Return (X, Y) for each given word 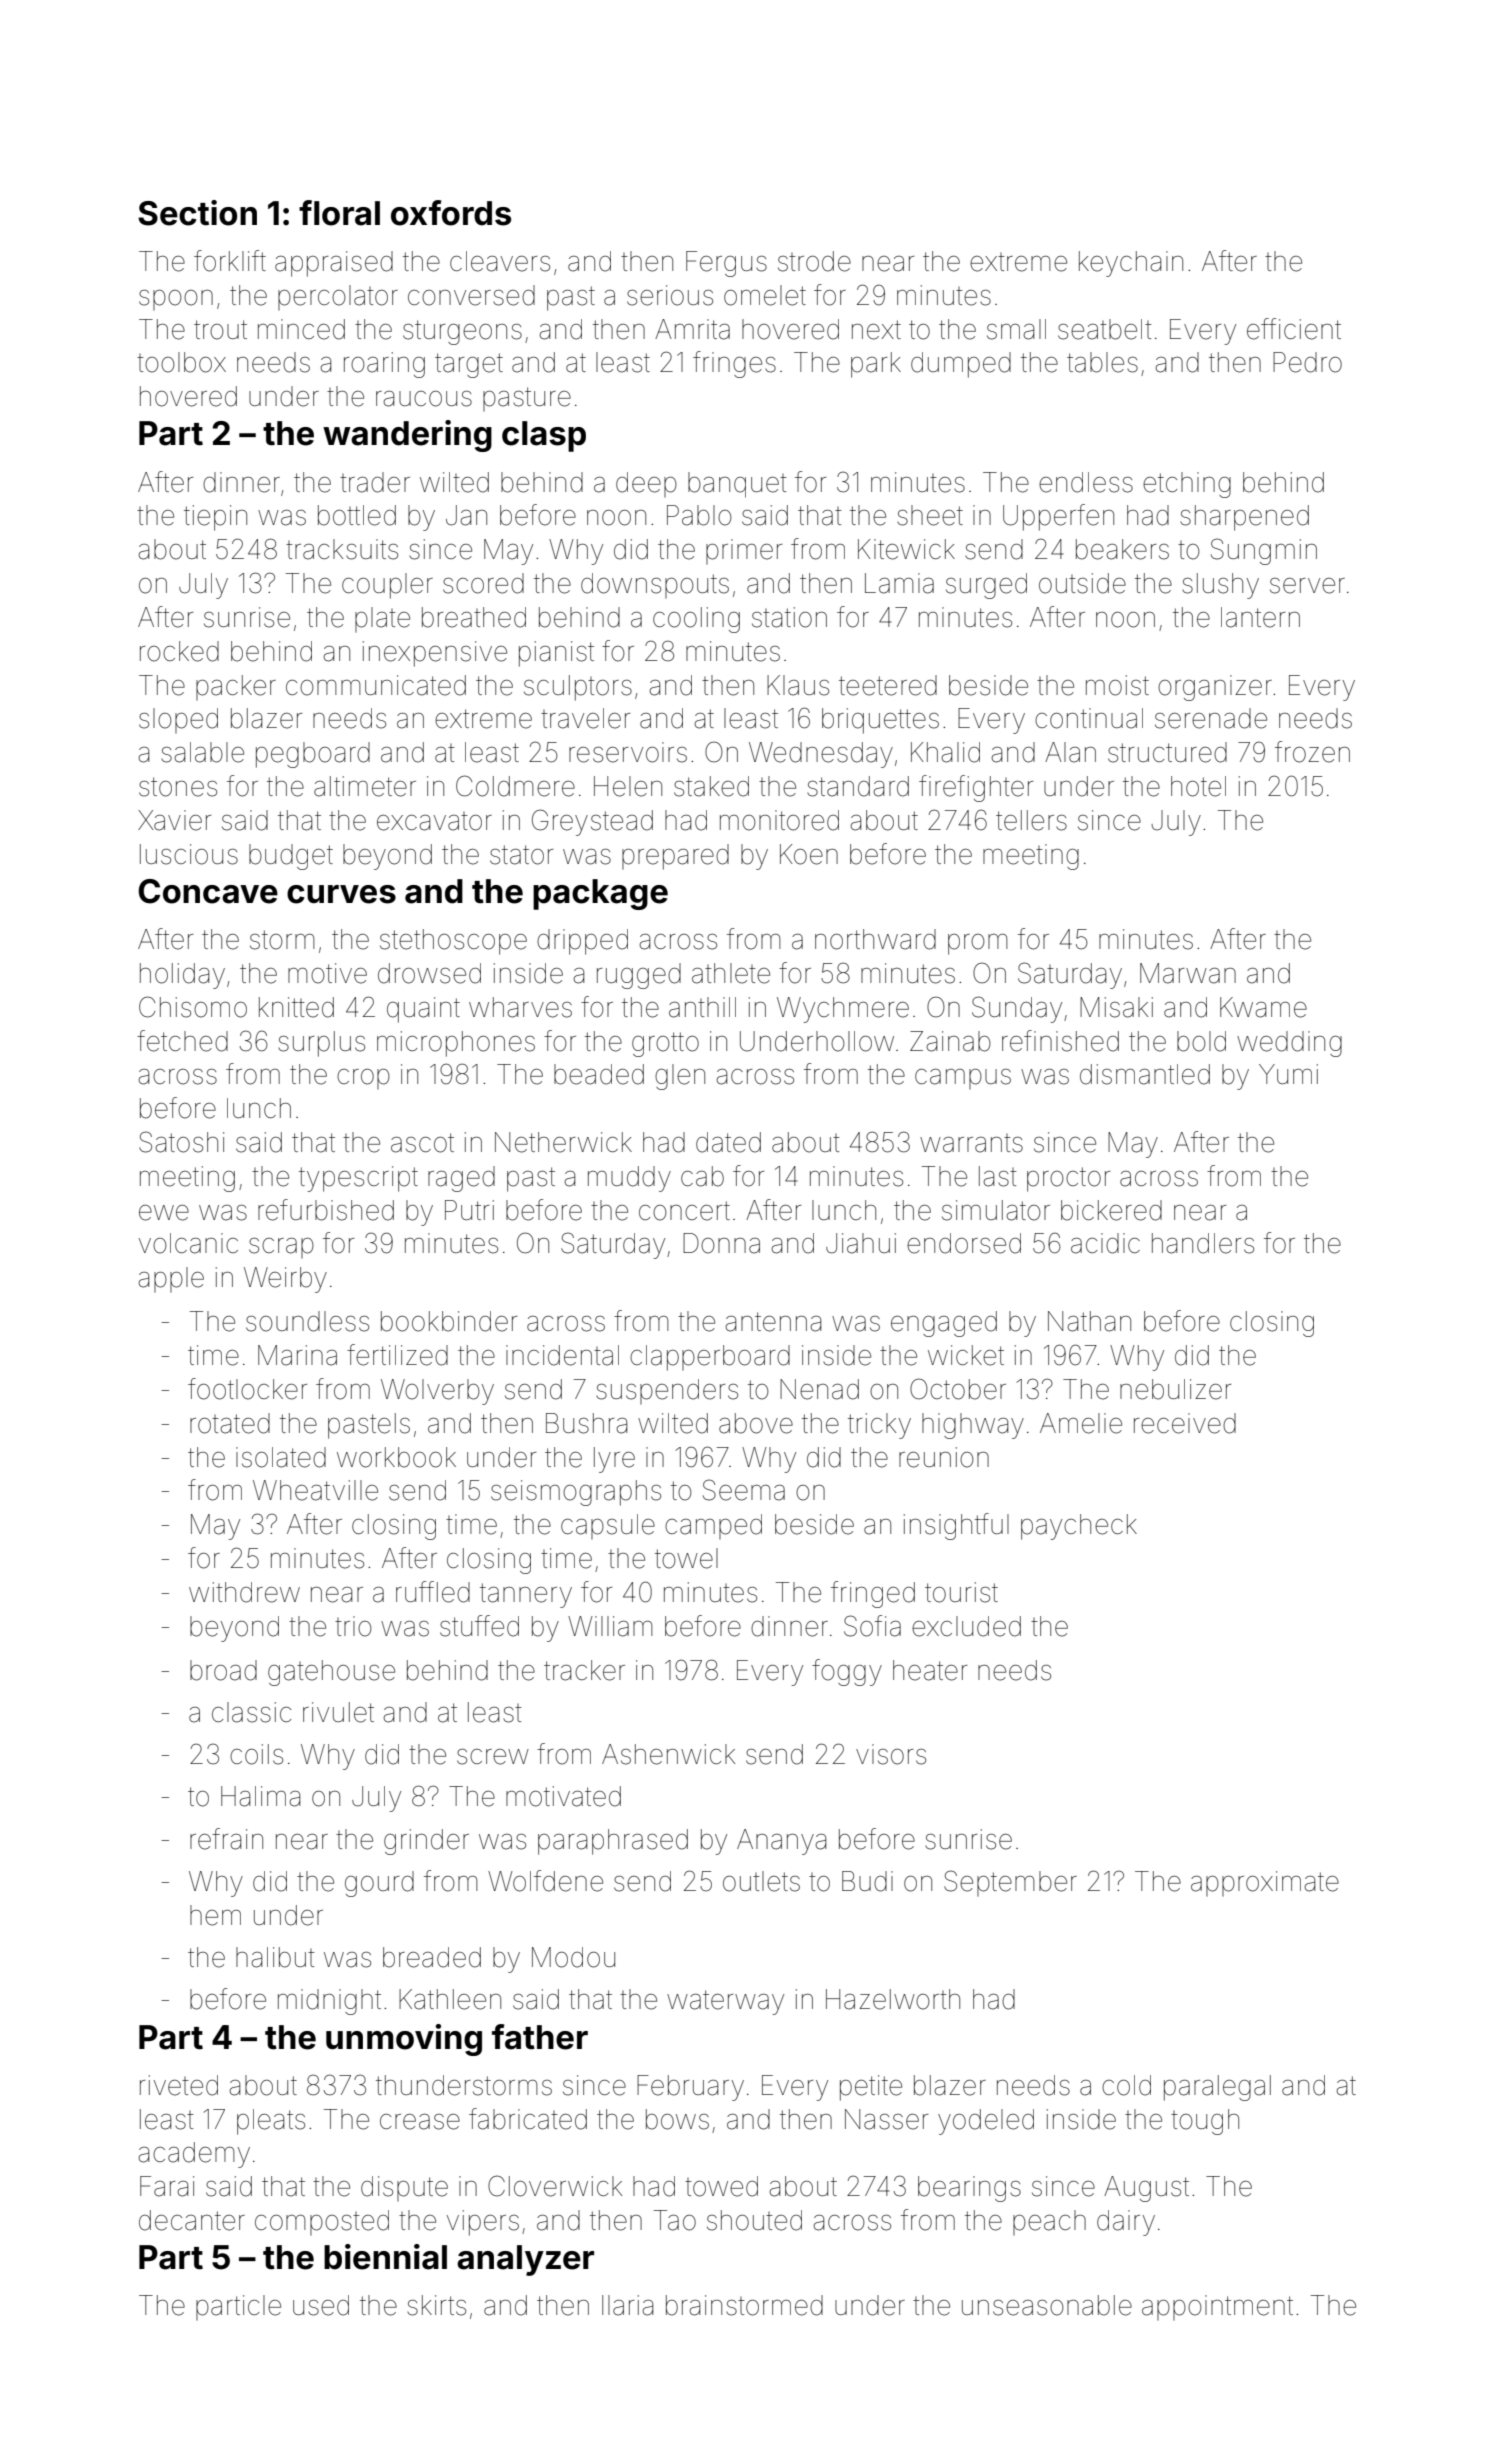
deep (646, 484)
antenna (773, 1322)
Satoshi (181, 1142)
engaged (944, 1324)
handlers (1203, 1243)
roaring (384, 365)
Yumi (1288, 1074)
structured (1167, 752)
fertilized (397, 1355)
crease (420, 2122)
